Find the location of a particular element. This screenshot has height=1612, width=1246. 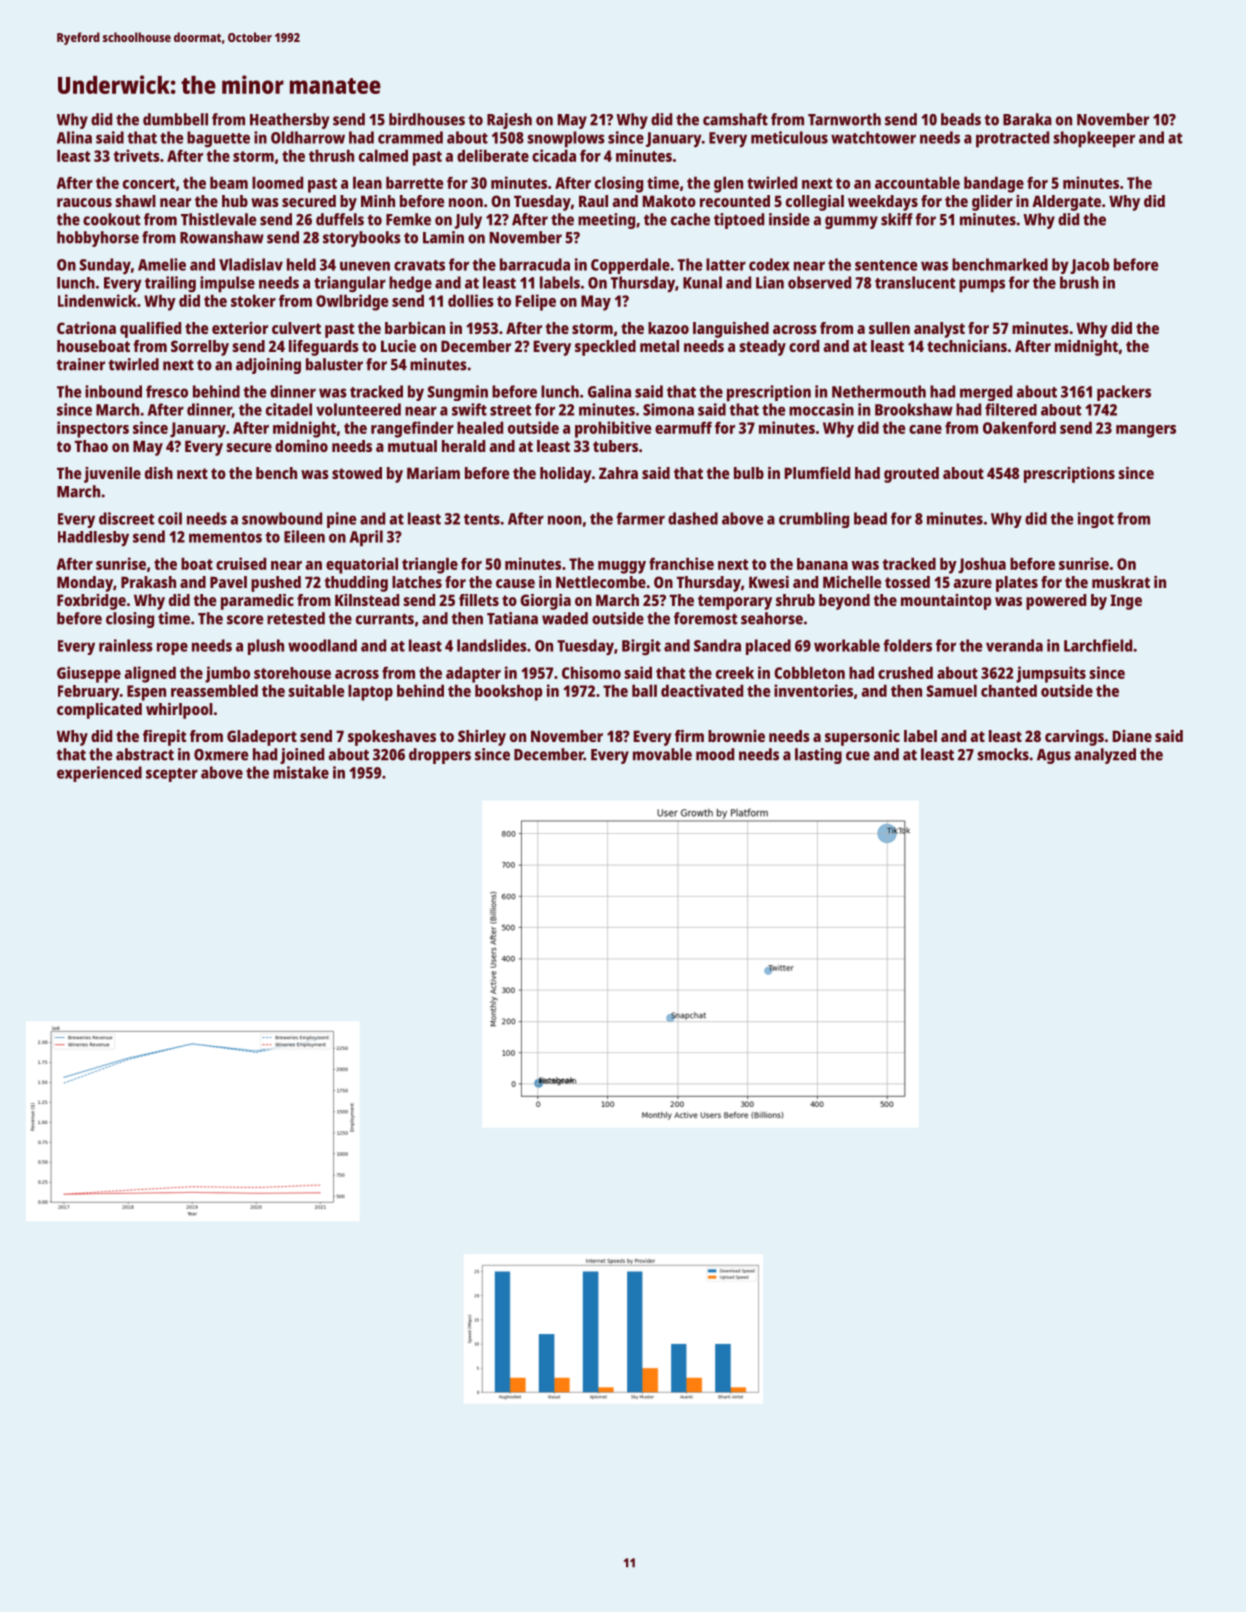

camshaft is located at coordinates (735, 119).
